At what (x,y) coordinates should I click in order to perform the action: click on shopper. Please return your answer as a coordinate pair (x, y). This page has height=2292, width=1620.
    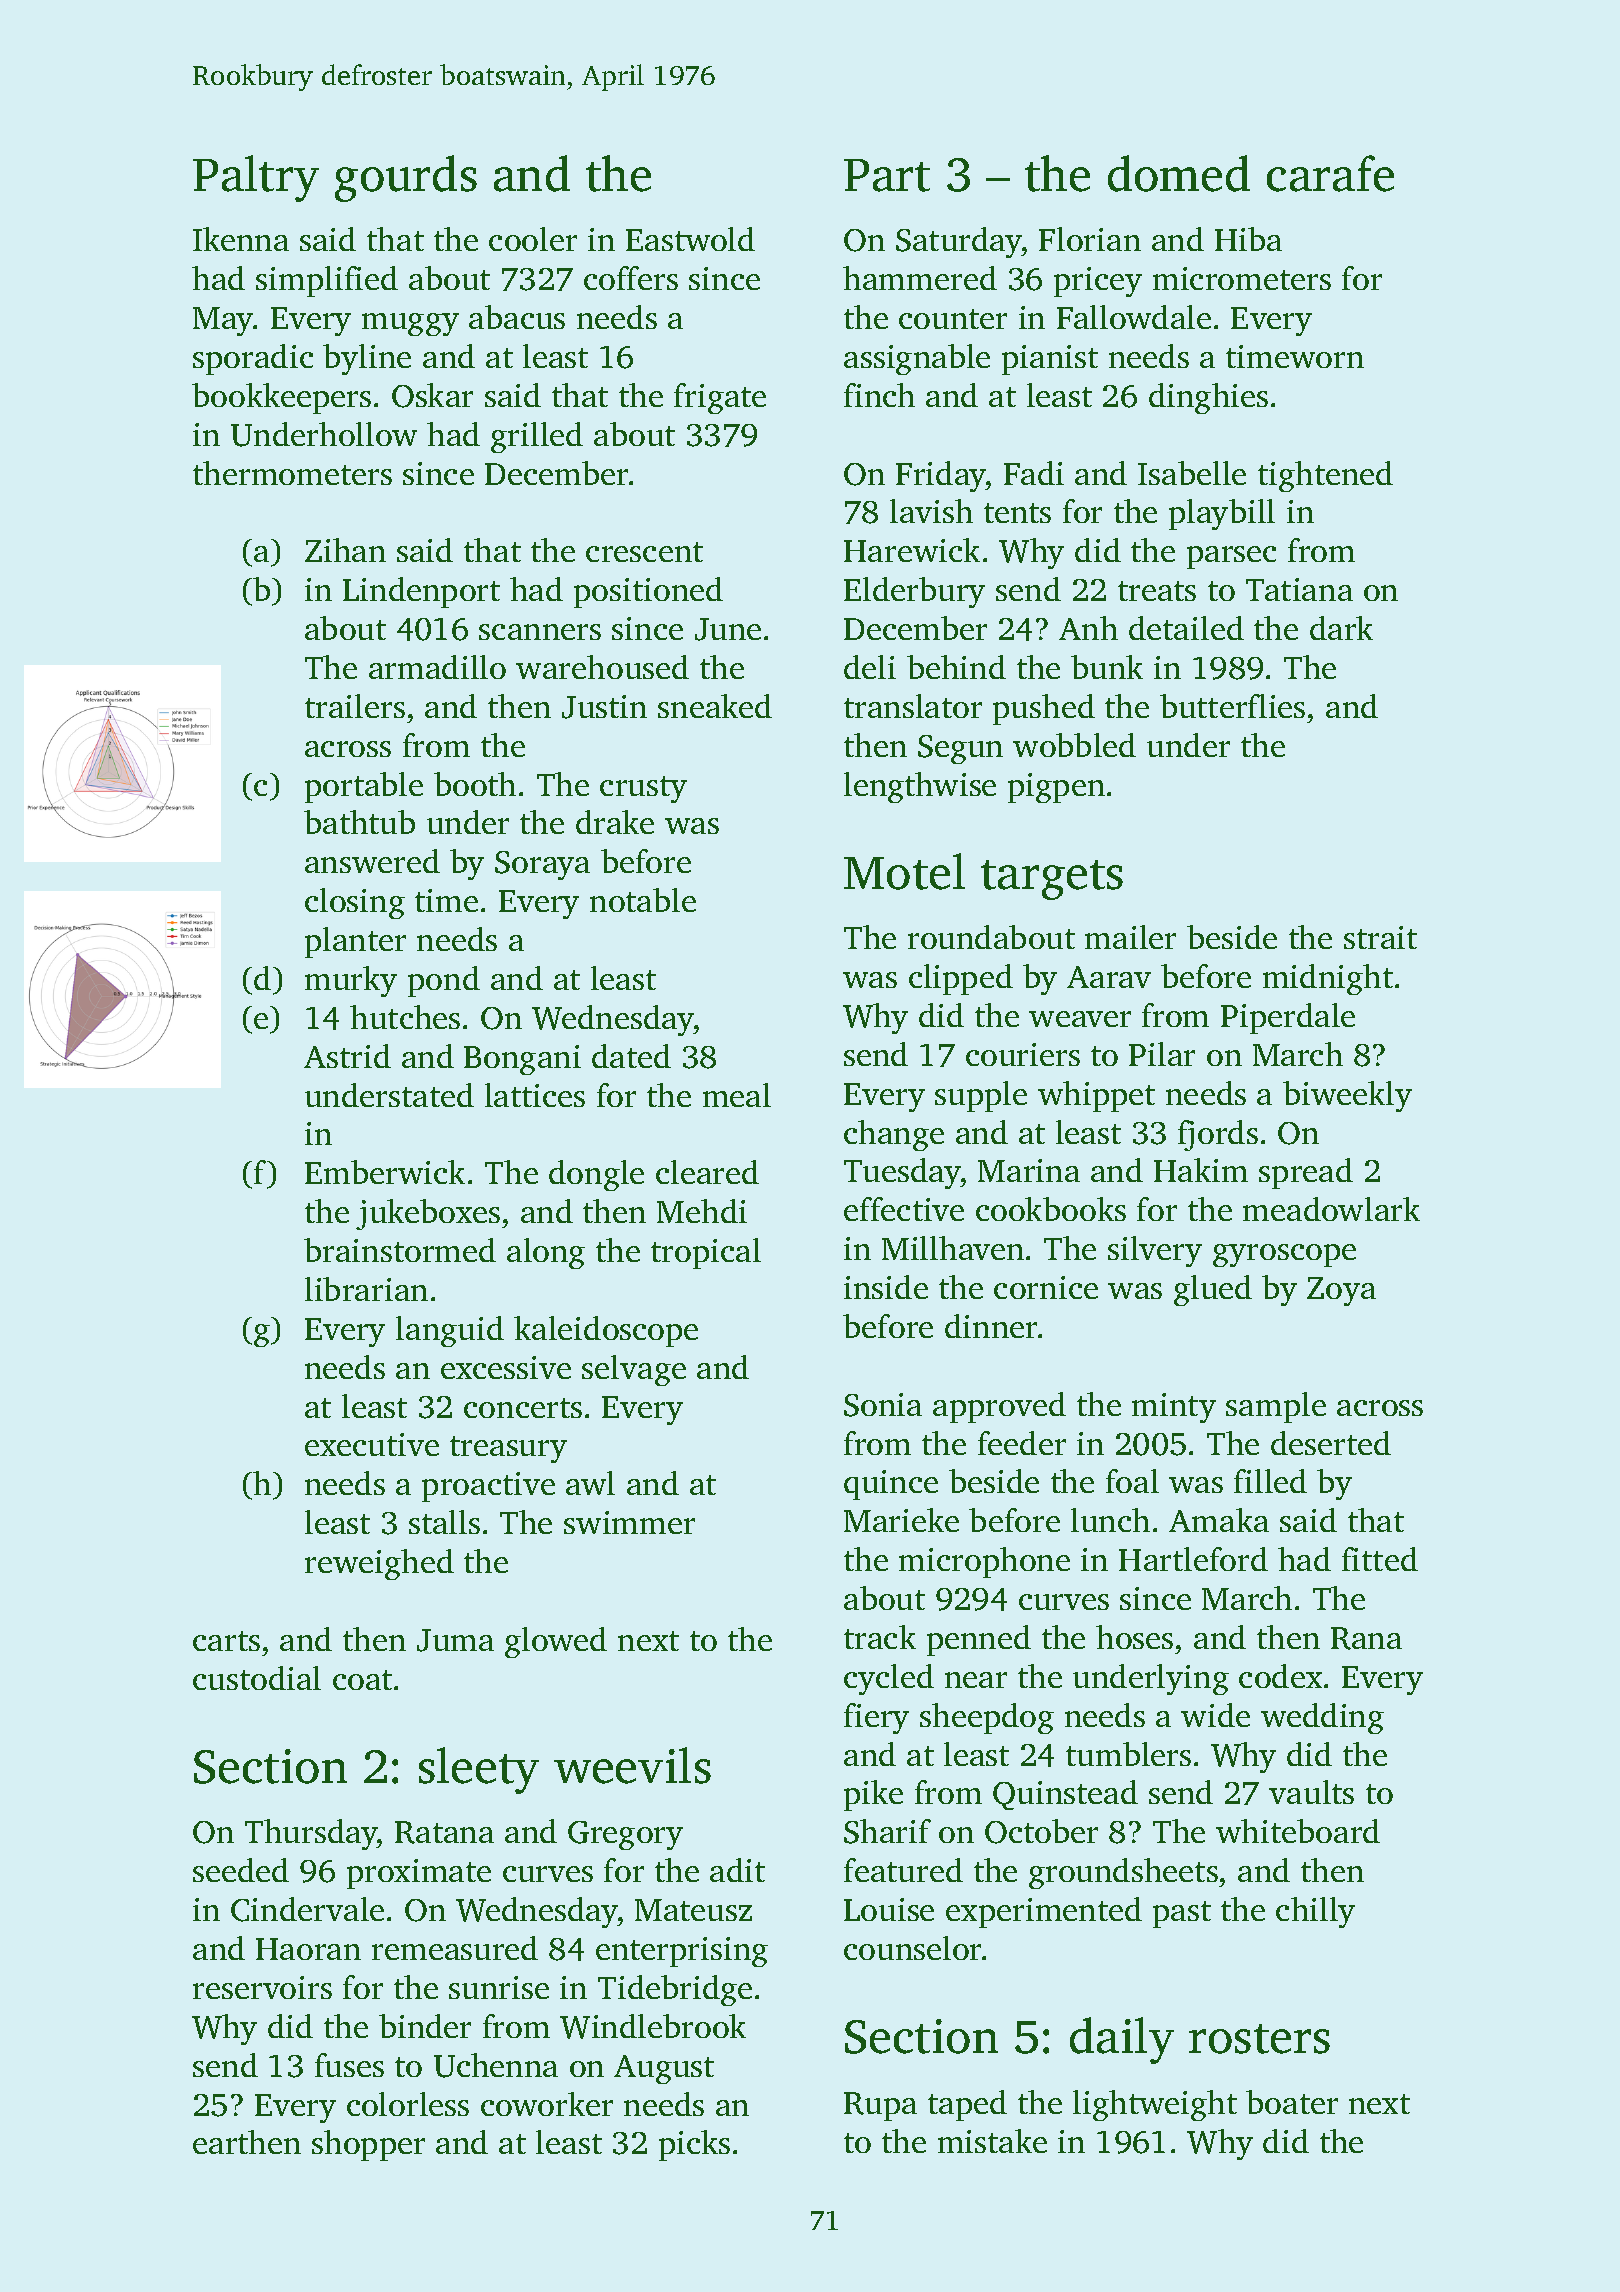
    Looking at the image, I should click on (368, 2145).
